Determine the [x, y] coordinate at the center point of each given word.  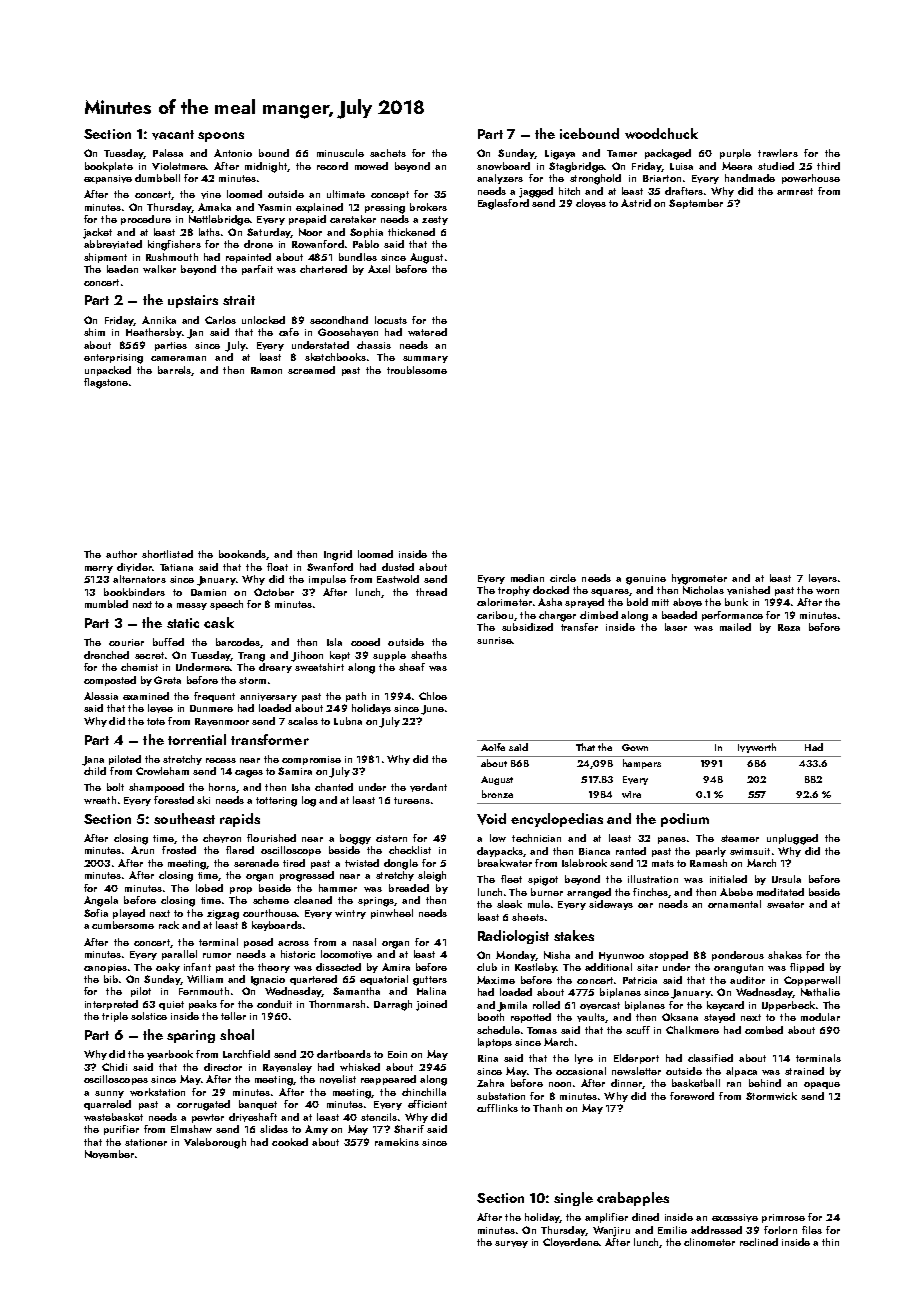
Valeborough [215, 1143]
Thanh [547, 1108]
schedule [498, 1030]
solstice [149, 1016]
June [432, 710]
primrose [783, 1218]
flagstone [106, 383]
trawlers [778, 153]
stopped [668, 956]
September [696, 204]
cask [219, 622]
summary [425, 359]
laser [676, 627]
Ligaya [560, 155]
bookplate [109, 167]
